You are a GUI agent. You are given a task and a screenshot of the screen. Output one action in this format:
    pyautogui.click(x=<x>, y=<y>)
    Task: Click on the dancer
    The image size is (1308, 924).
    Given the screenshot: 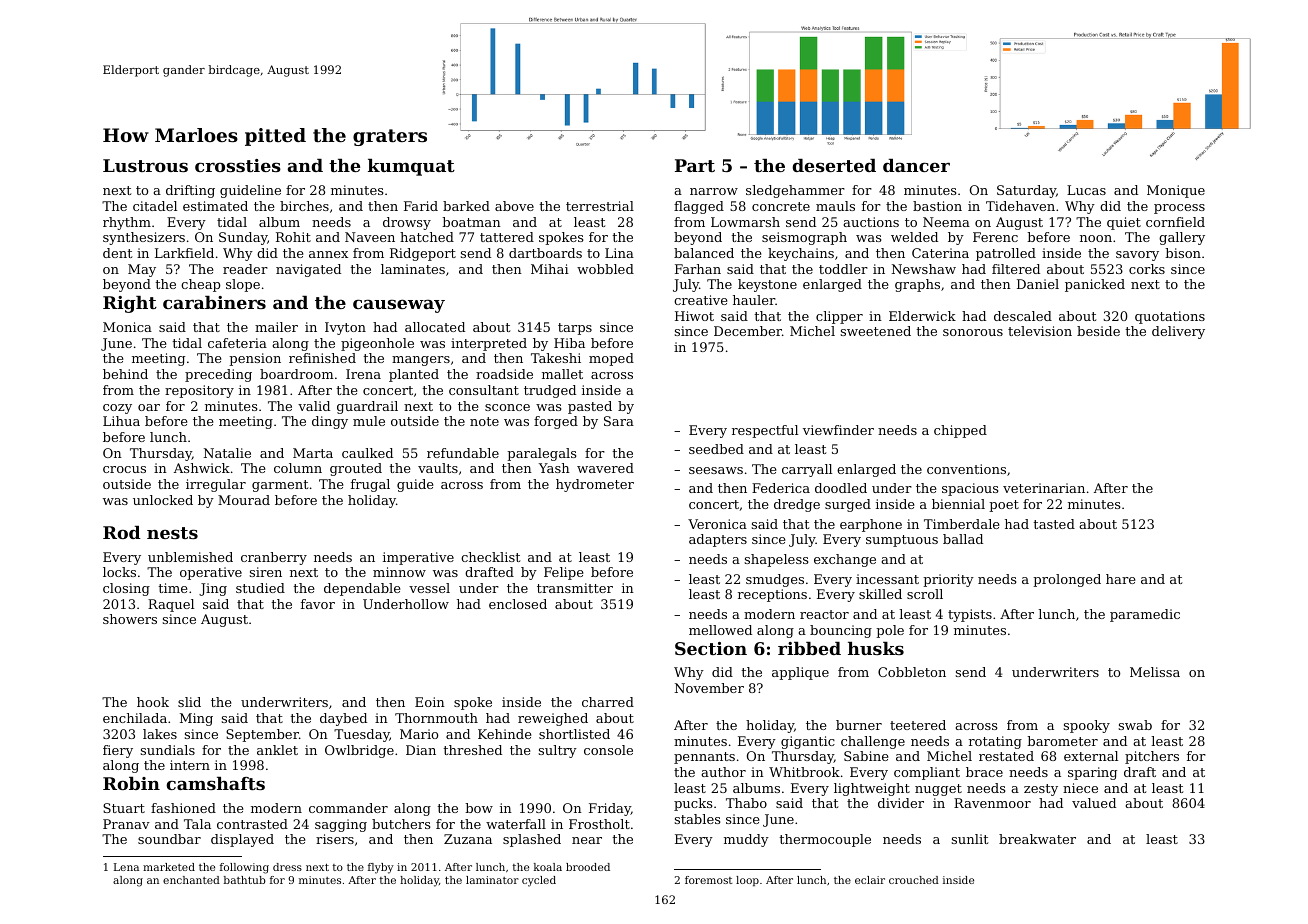 What is the action you would take?
    pyautogui.click(x=916, y=165)
